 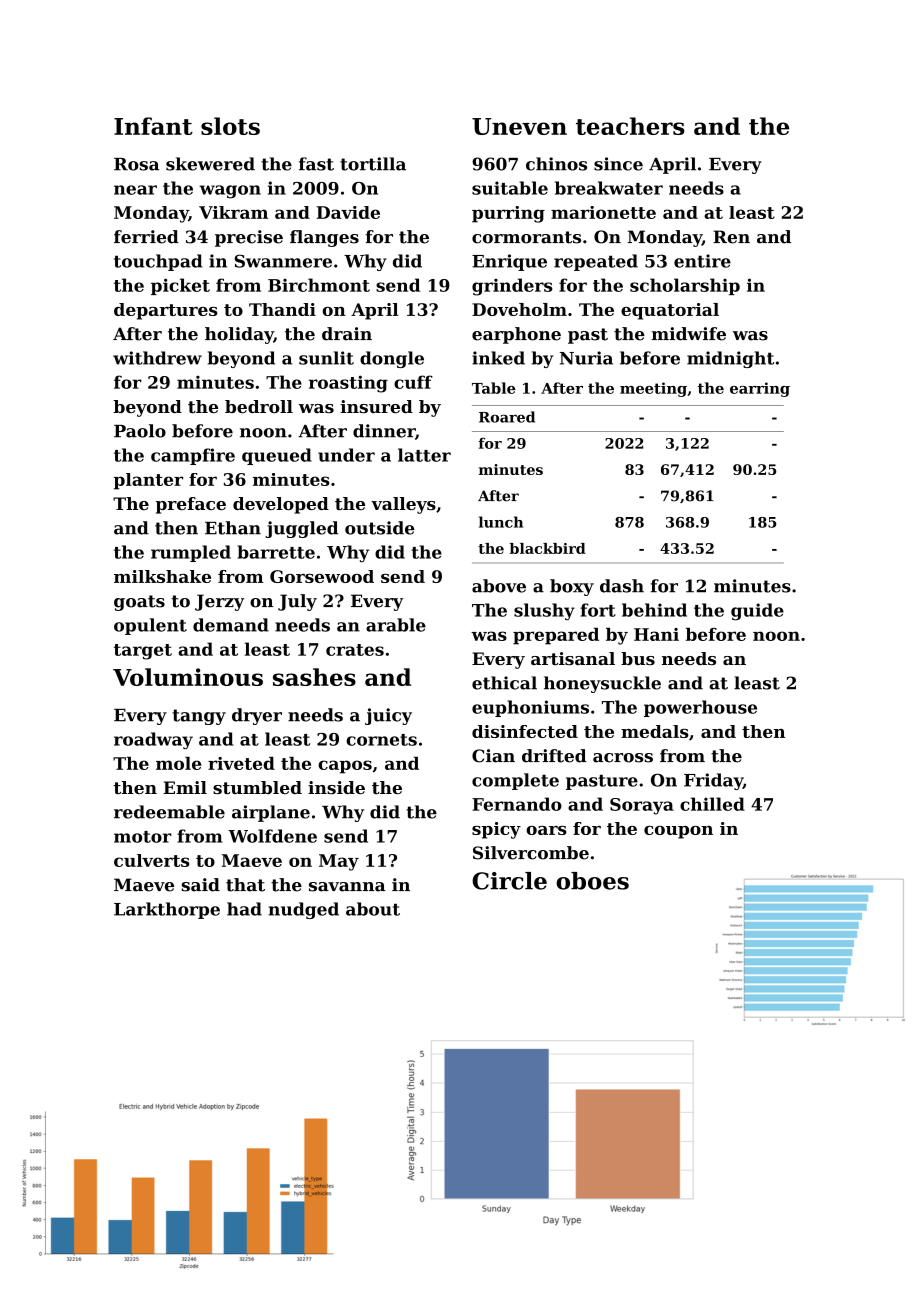 I want to click on earring, so click(x=760, y=389).
